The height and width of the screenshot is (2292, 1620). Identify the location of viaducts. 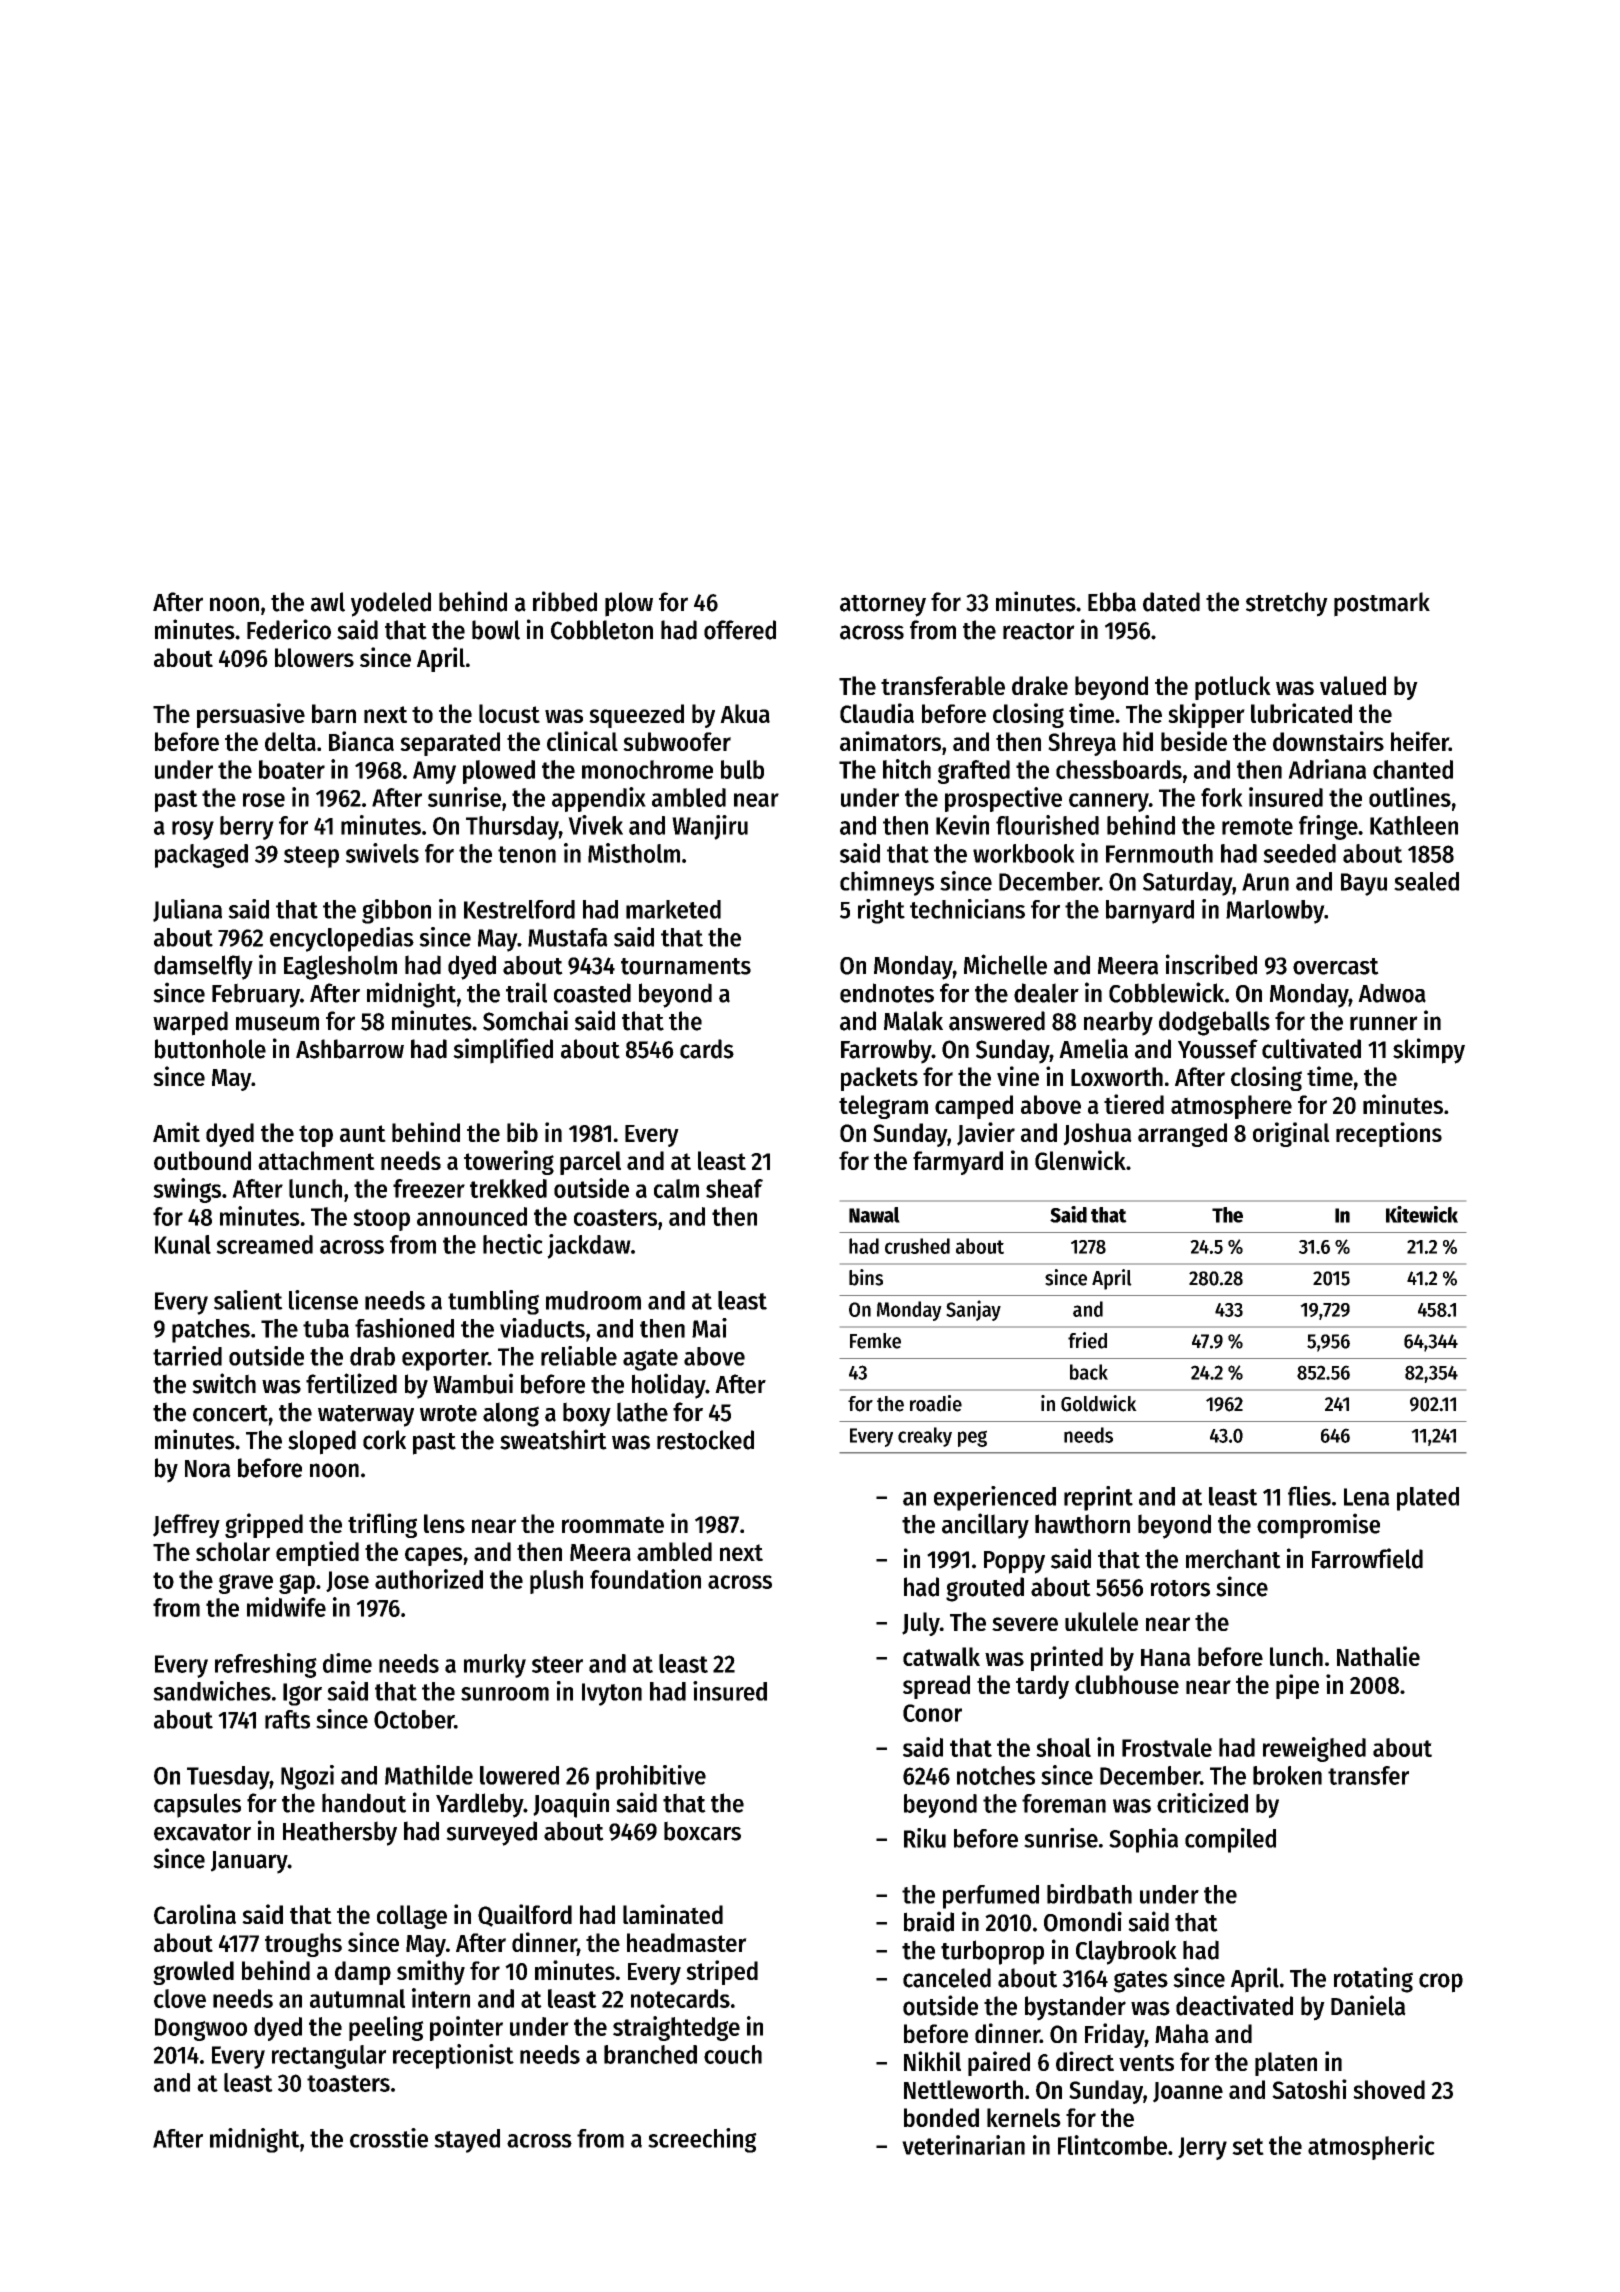
(542, 1328).
